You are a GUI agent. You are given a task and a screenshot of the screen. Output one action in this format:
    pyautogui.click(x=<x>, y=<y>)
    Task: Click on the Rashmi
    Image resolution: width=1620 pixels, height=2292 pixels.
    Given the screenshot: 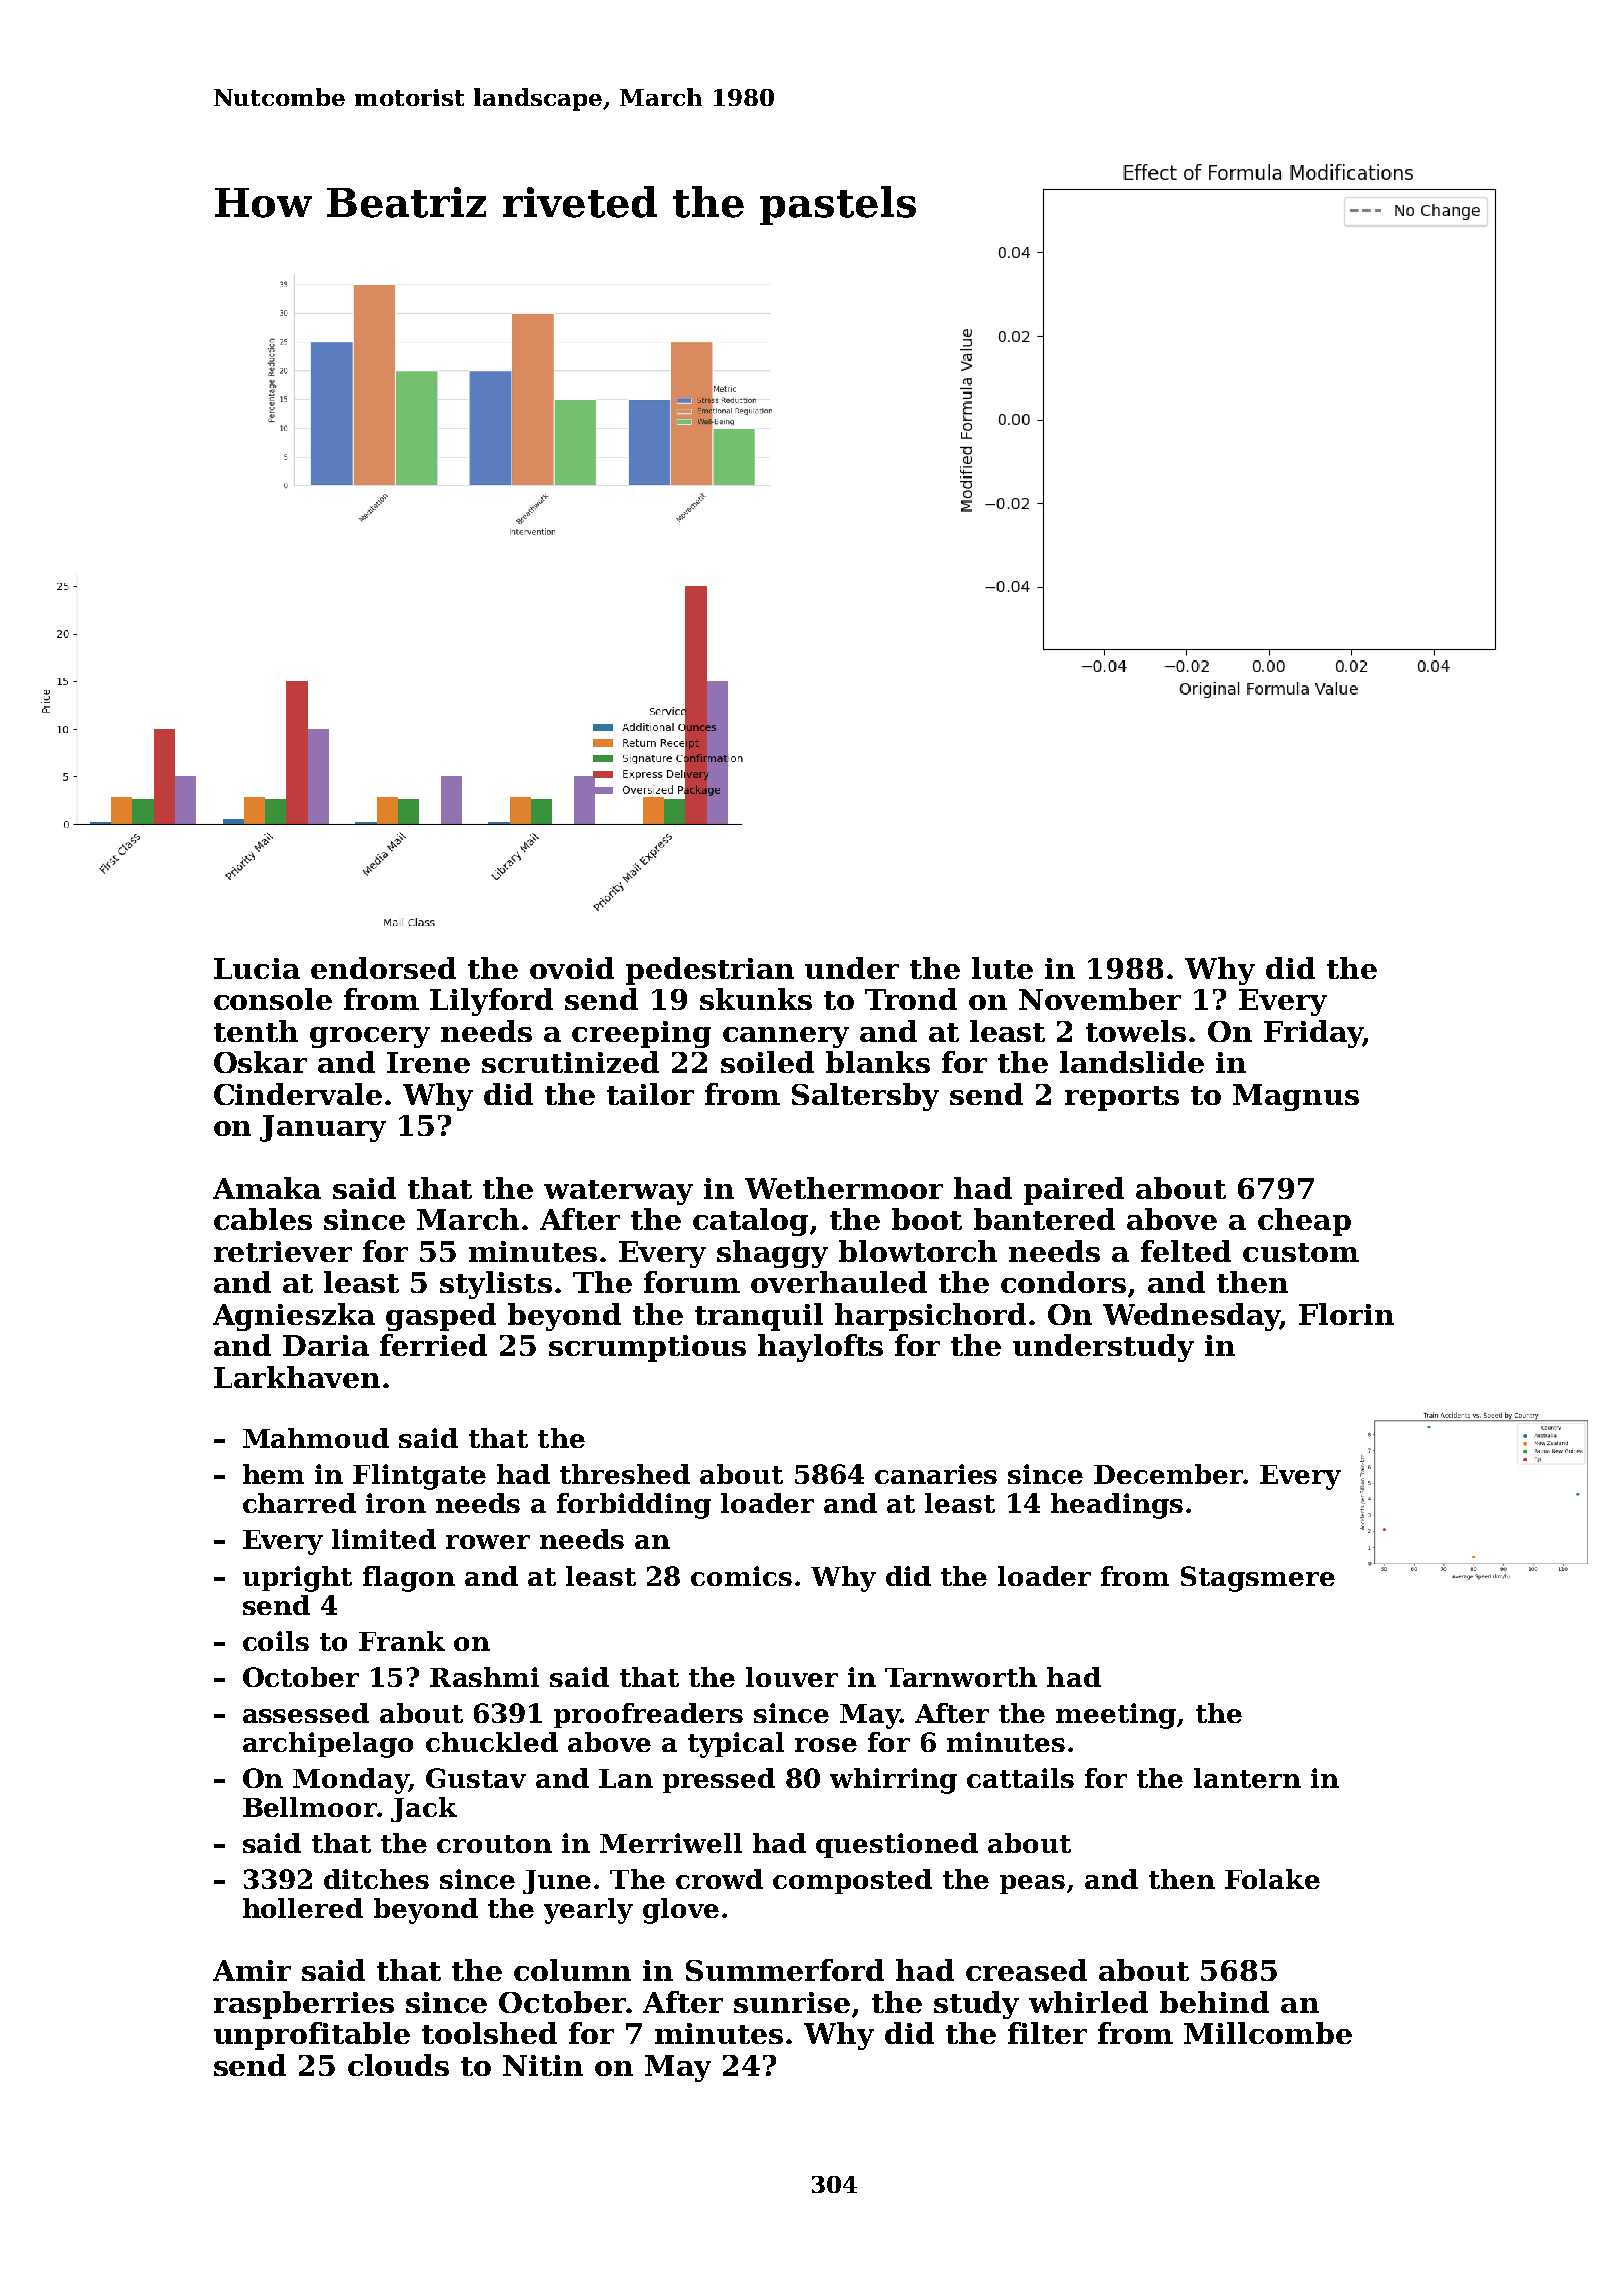 What is the action you would take?
    pyautogui.click(x=484, y=1677)
